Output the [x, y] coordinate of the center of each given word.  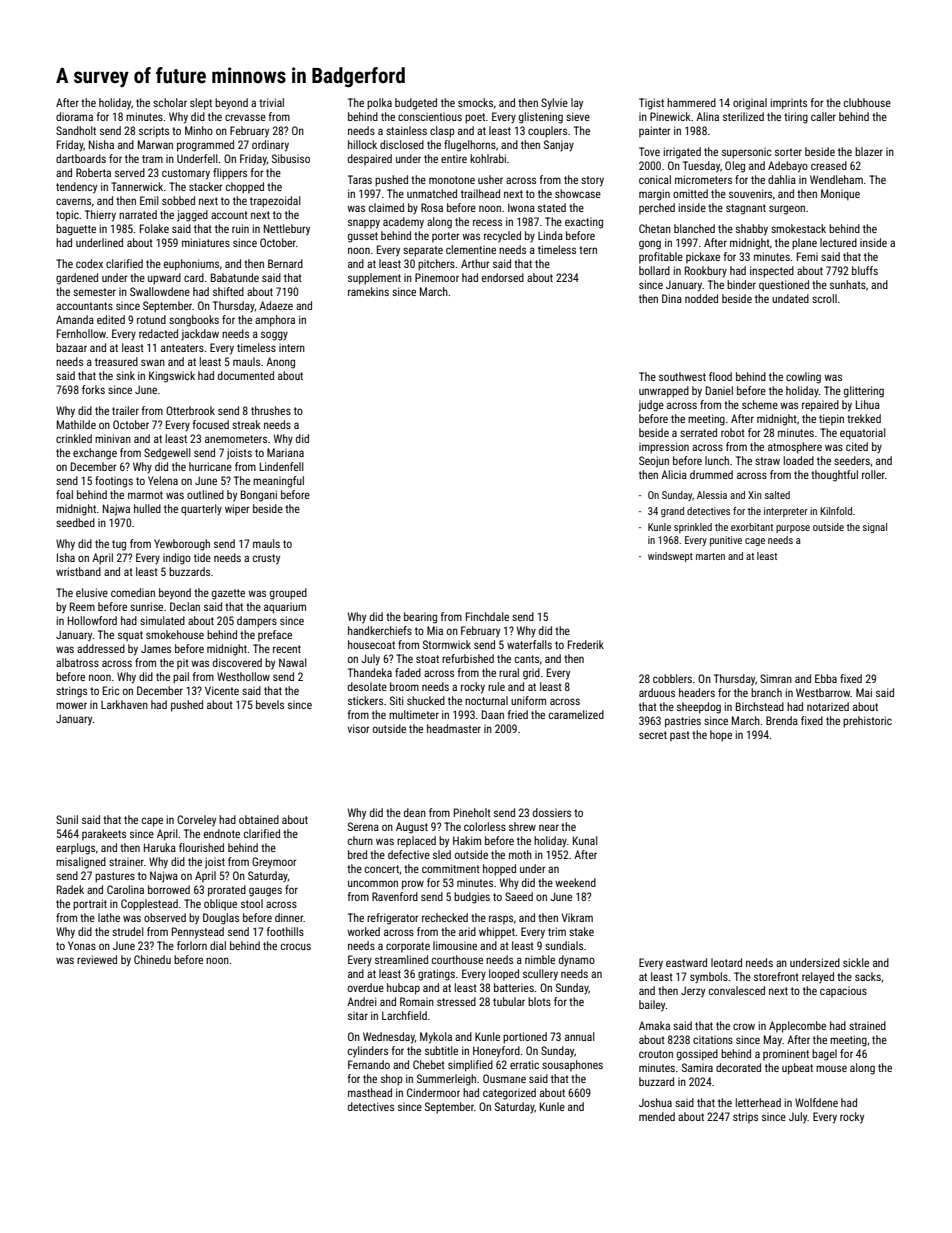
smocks [475, 102]
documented [246, 375]
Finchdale [487, 616]
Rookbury [706, 271]
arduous [657, 692]
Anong [280, 363]
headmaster [454, 728]
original [750, 104]
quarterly [201, 510]
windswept [670, 557]
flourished [201, 847]
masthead [370, 1092]
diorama [74, 116]
